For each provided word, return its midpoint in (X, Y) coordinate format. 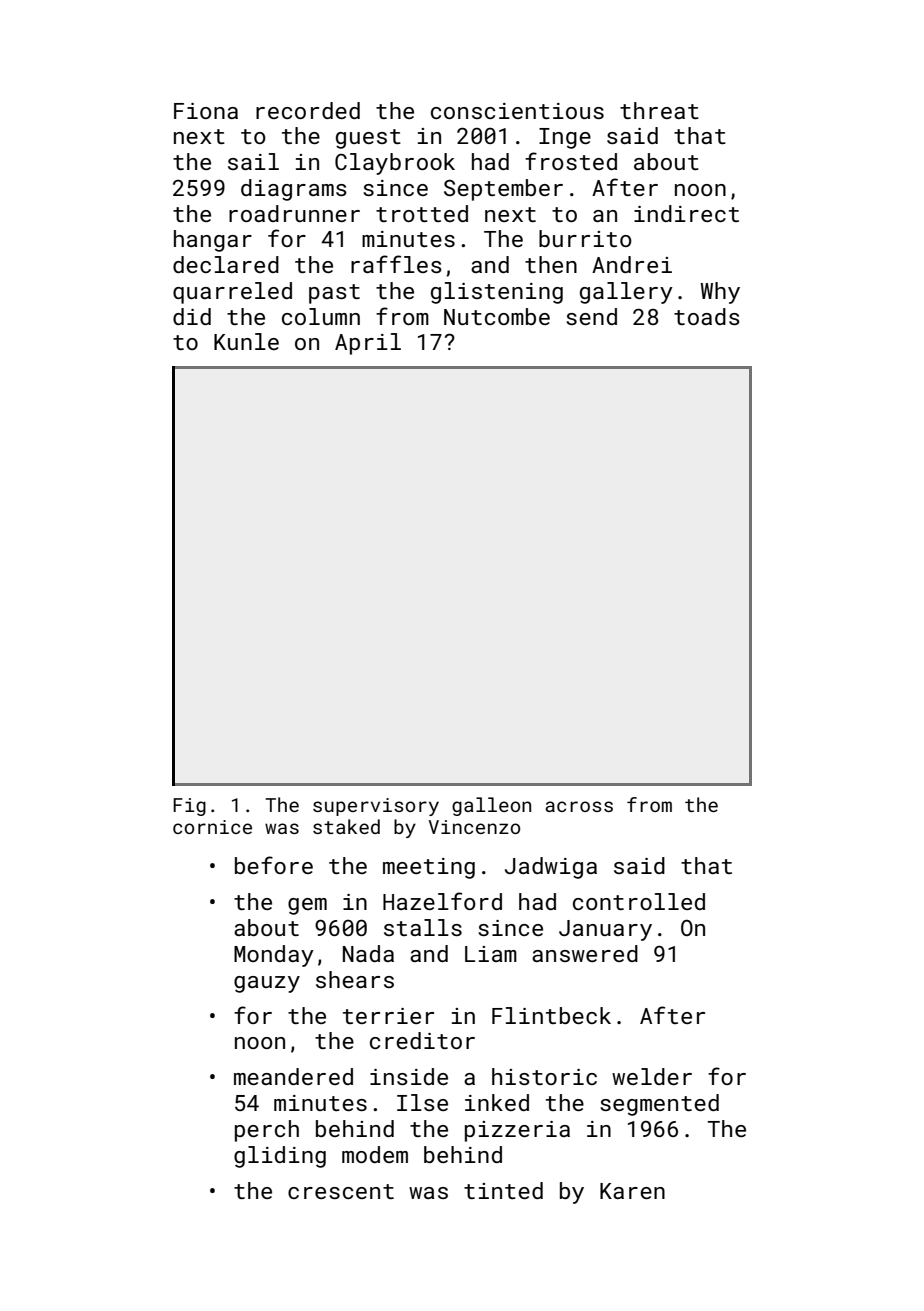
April (368, 344)
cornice (212, 827)
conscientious (517, 111)
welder (652, 1076)
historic (544, 1076)
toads (707, 316)
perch (267, 1131)
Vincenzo (474, 827)
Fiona (206, 111)
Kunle (246, 341)
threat (659, 110)
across (579, 806)
